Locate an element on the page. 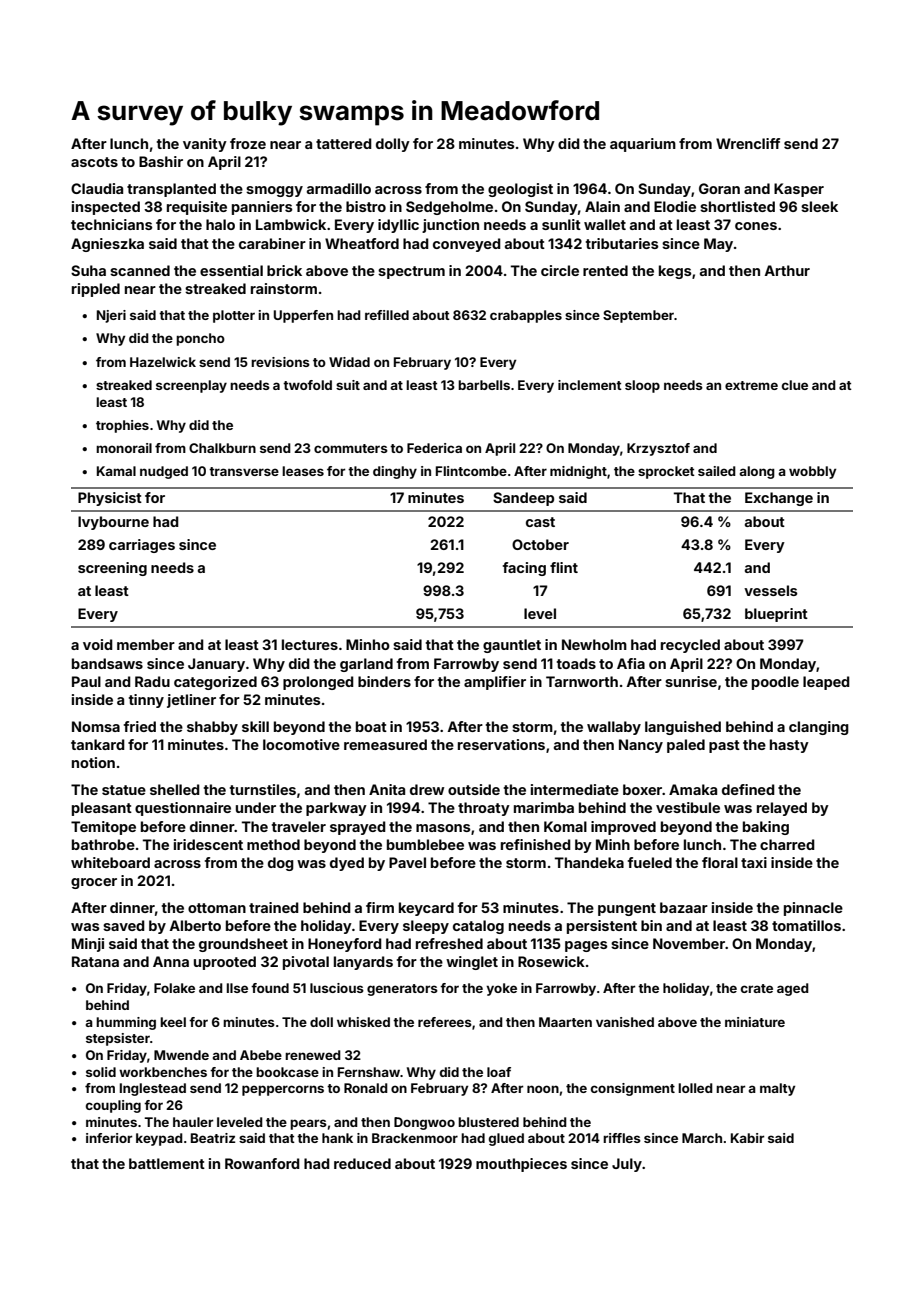 The image size is (924, 1308). aged is located at coordinates (793, 989).
